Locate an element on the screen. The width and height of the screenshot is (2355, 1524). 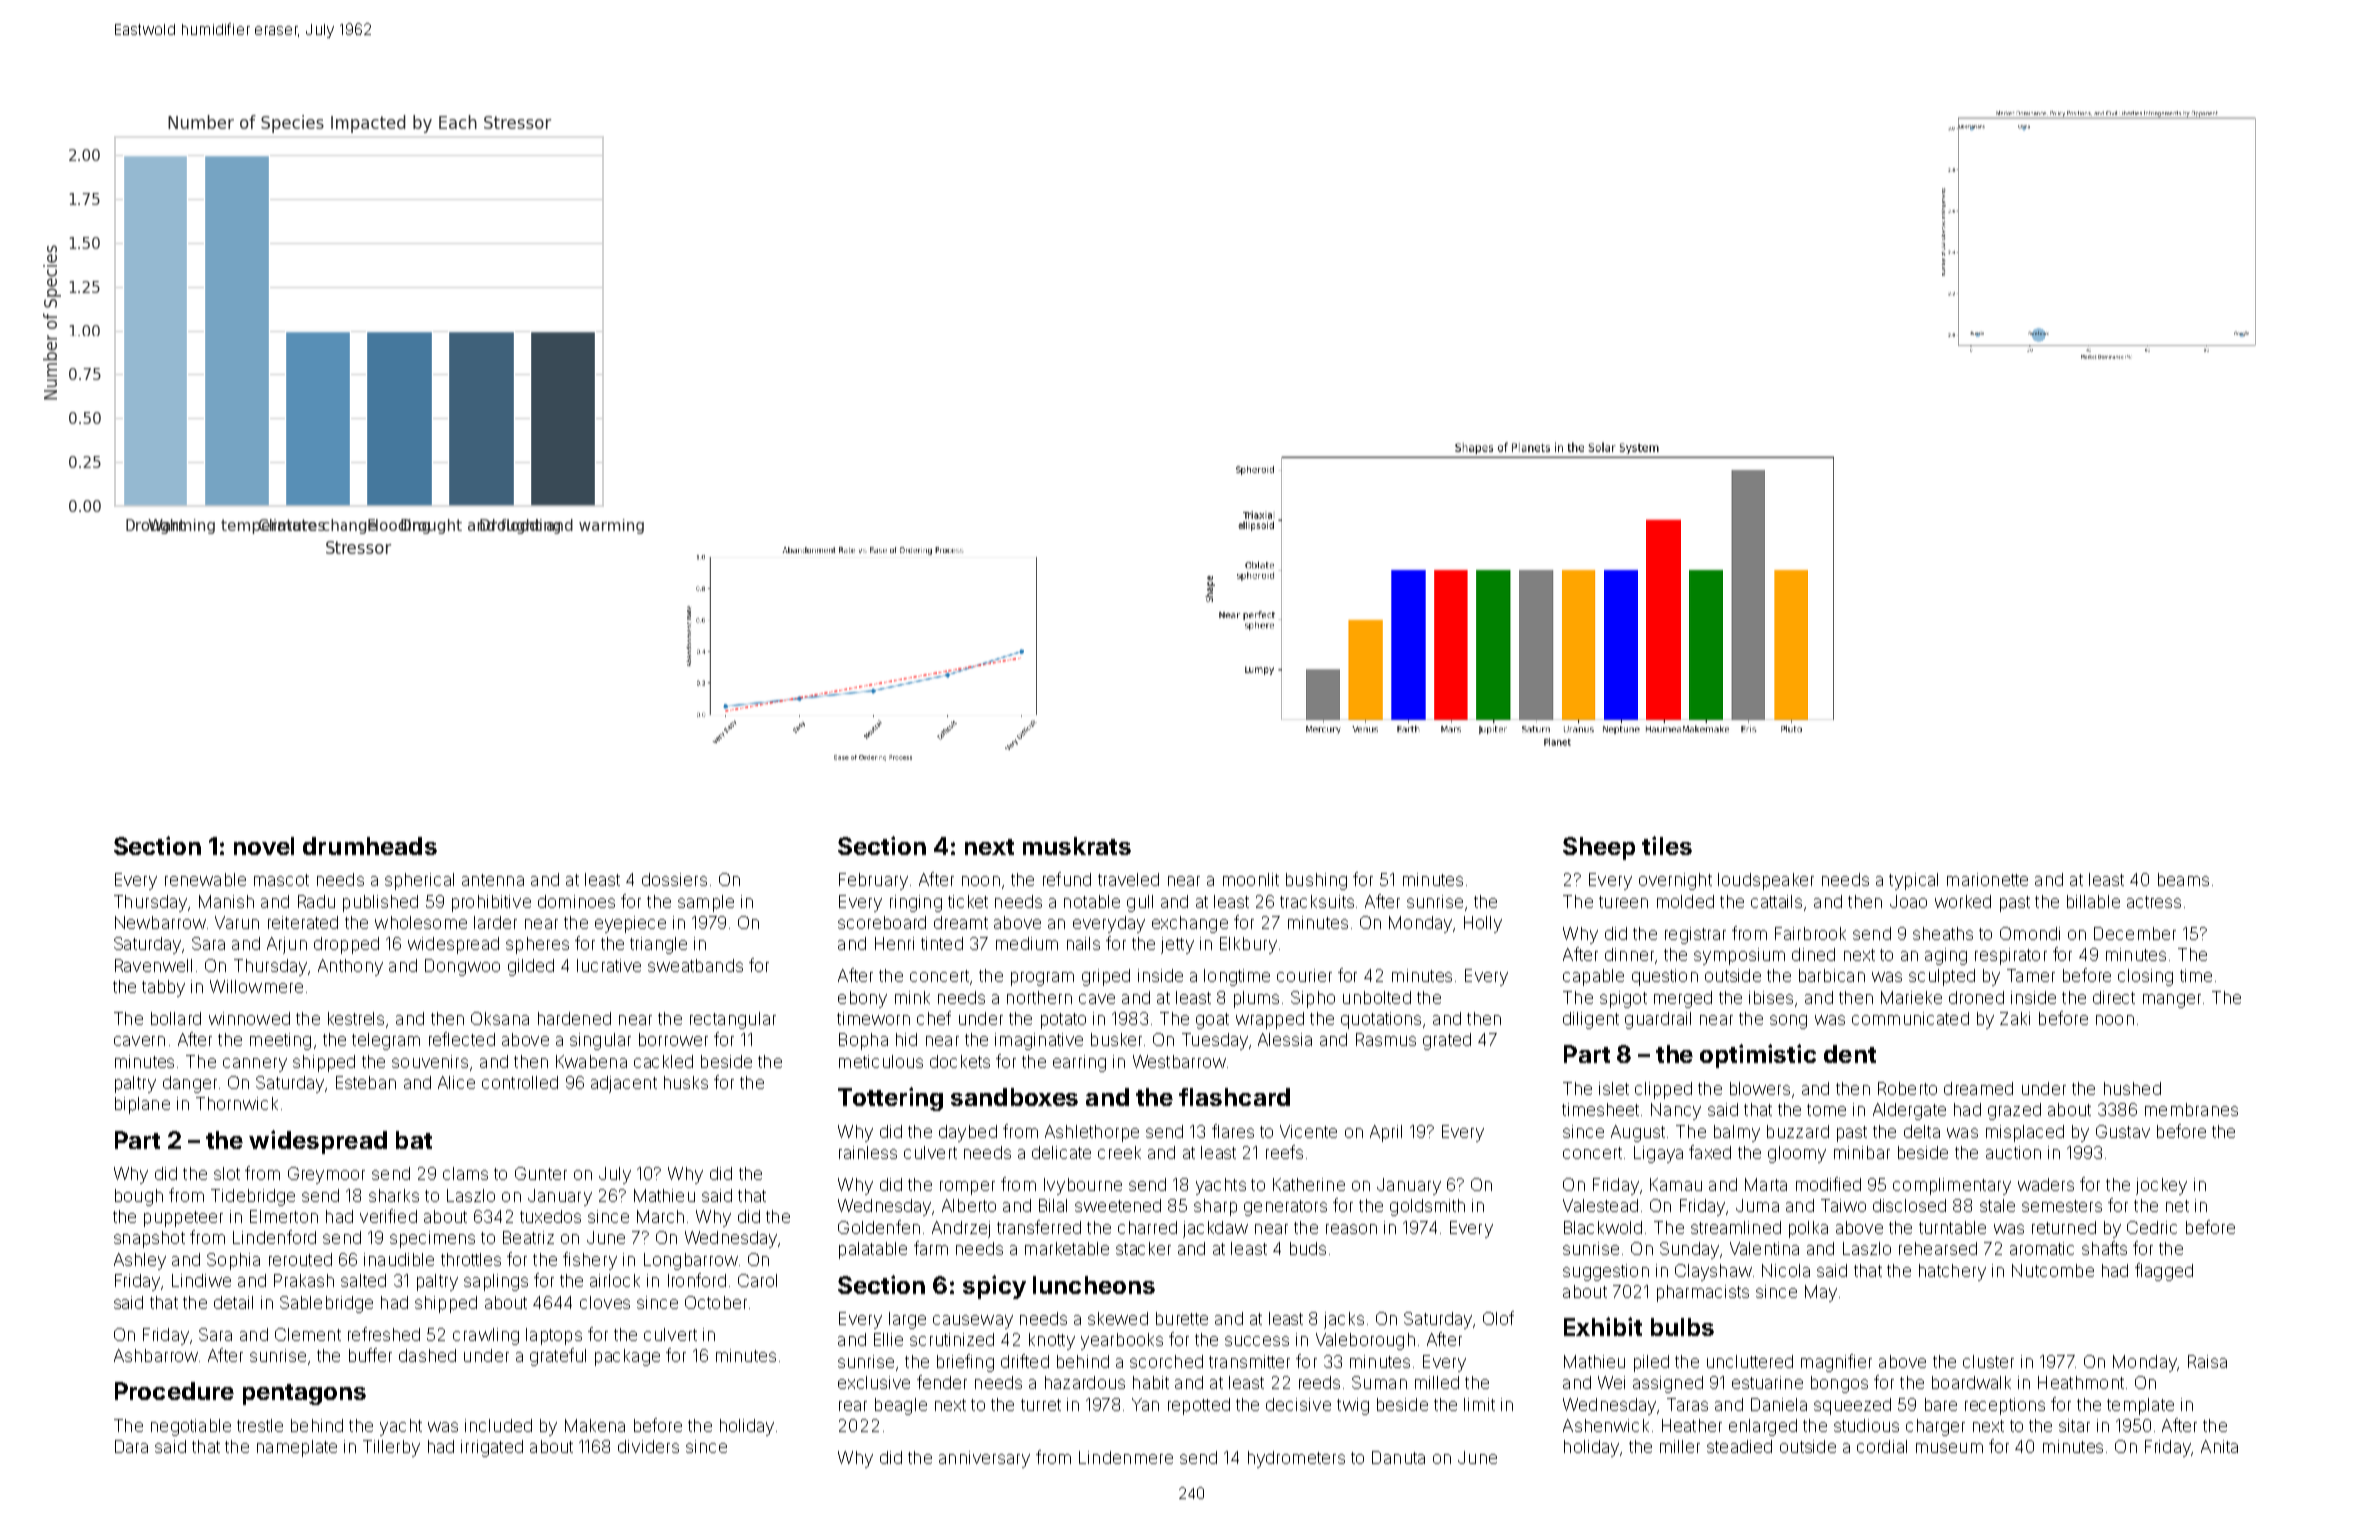
rainless is located at coordinates (868, 1152).
